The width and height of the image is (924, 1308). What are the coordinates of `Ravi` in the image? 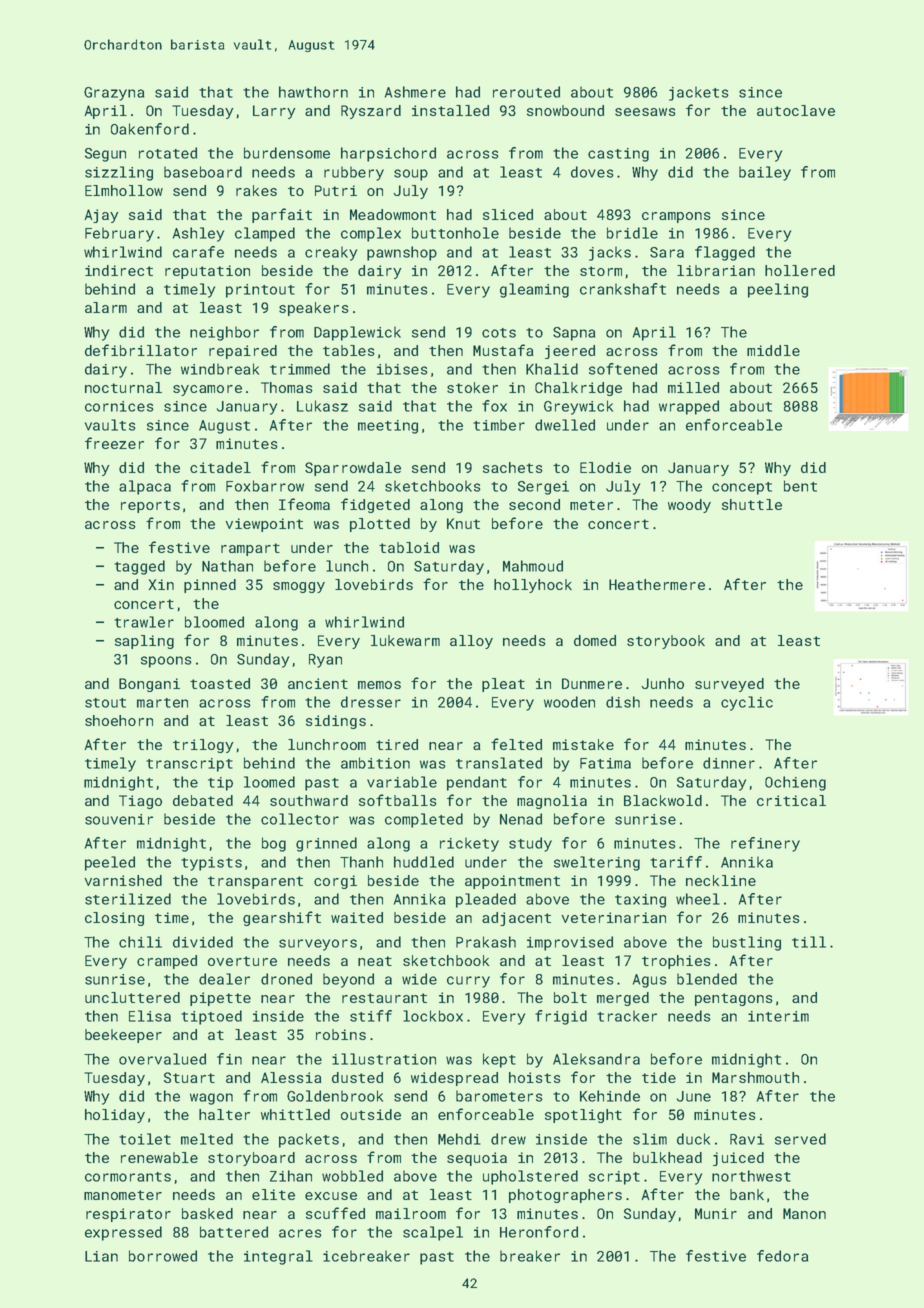 It's located at (747, 1139).
